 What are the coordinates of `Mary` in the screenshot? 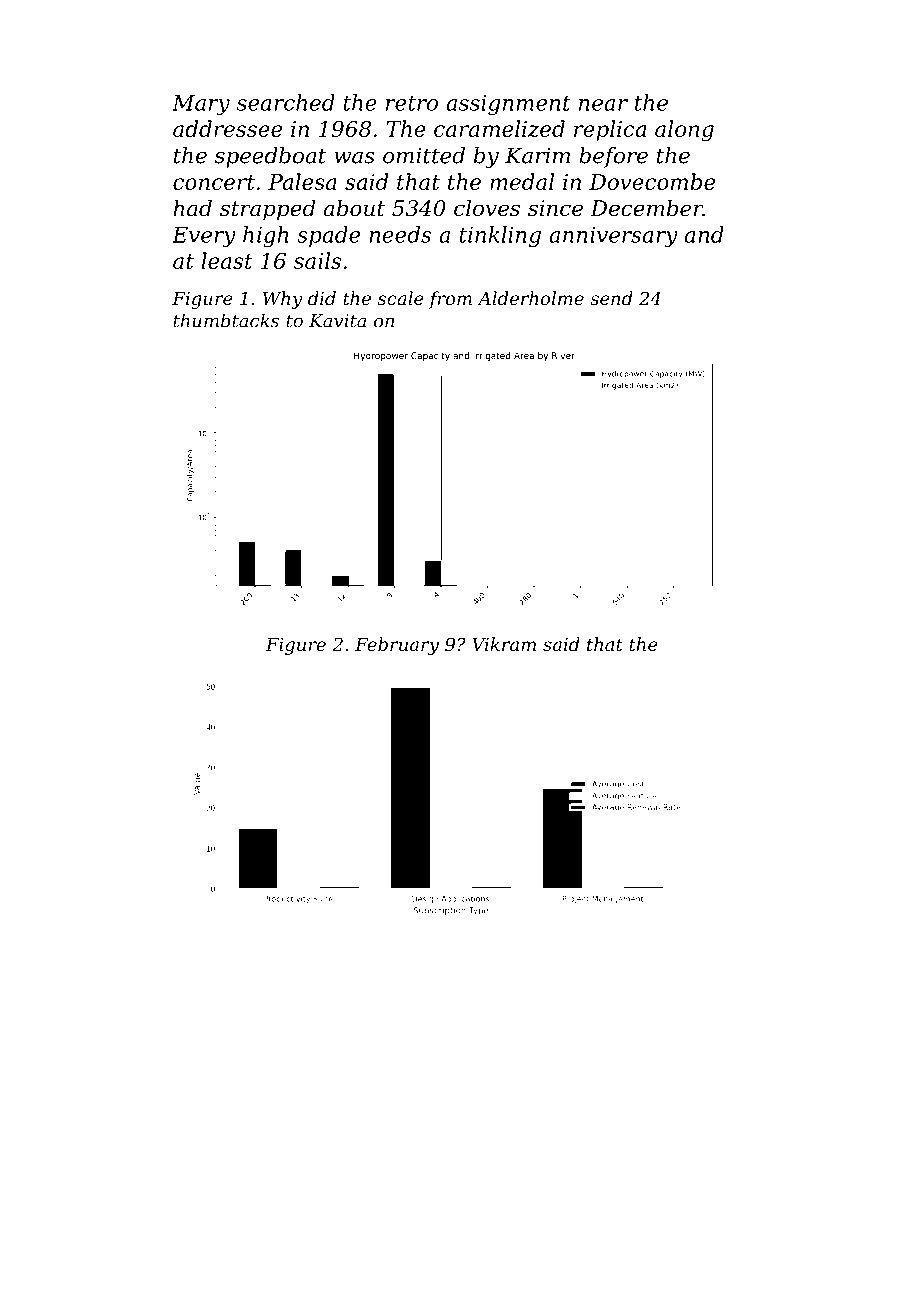 It's located at (201, 105).
